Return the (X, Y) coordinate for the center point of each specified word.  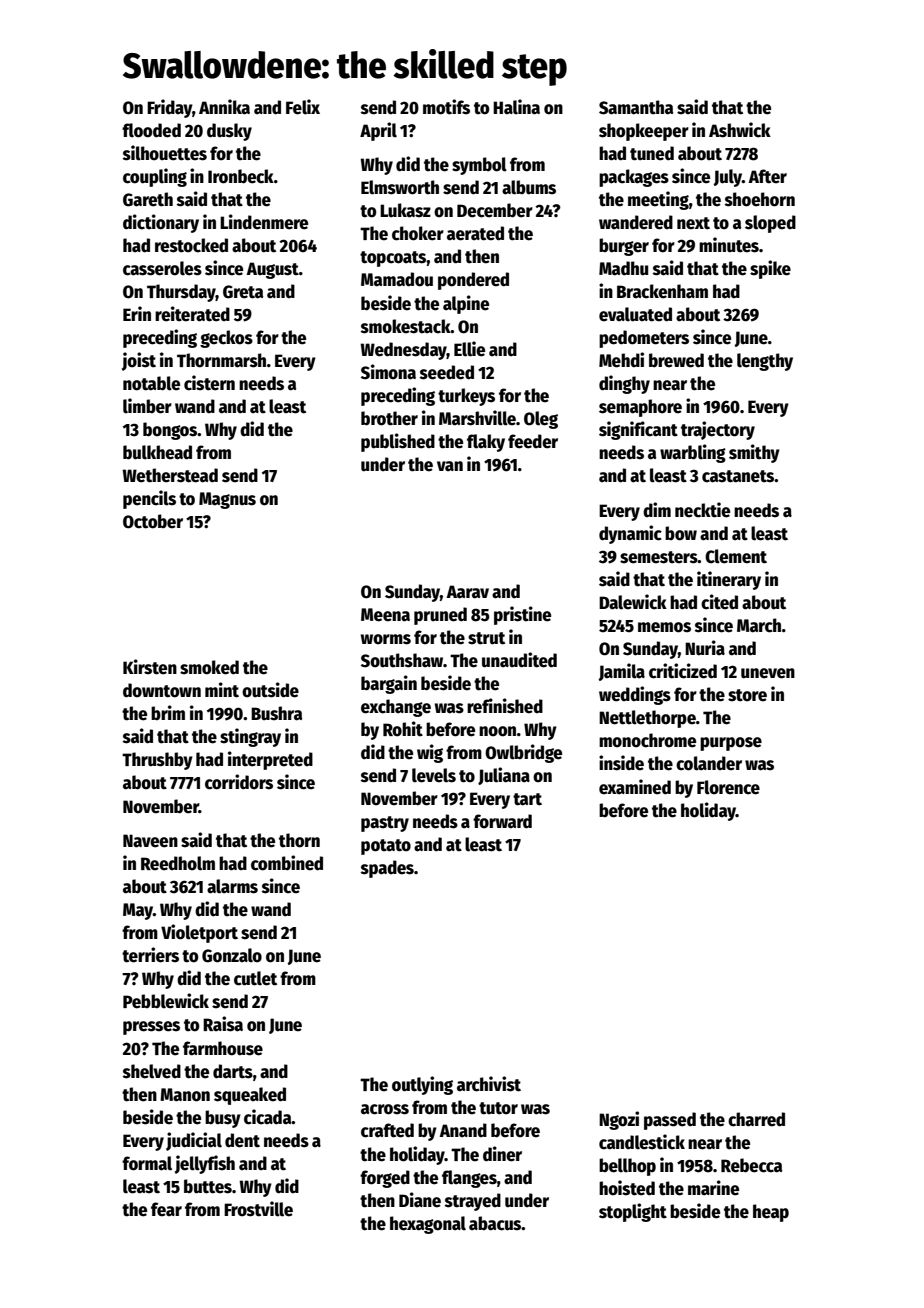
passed (670, 1121)
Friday (169, 108)
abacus (495, 1223)
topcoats (393, 259)
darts (233, 1071)
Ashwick (740, 130)
